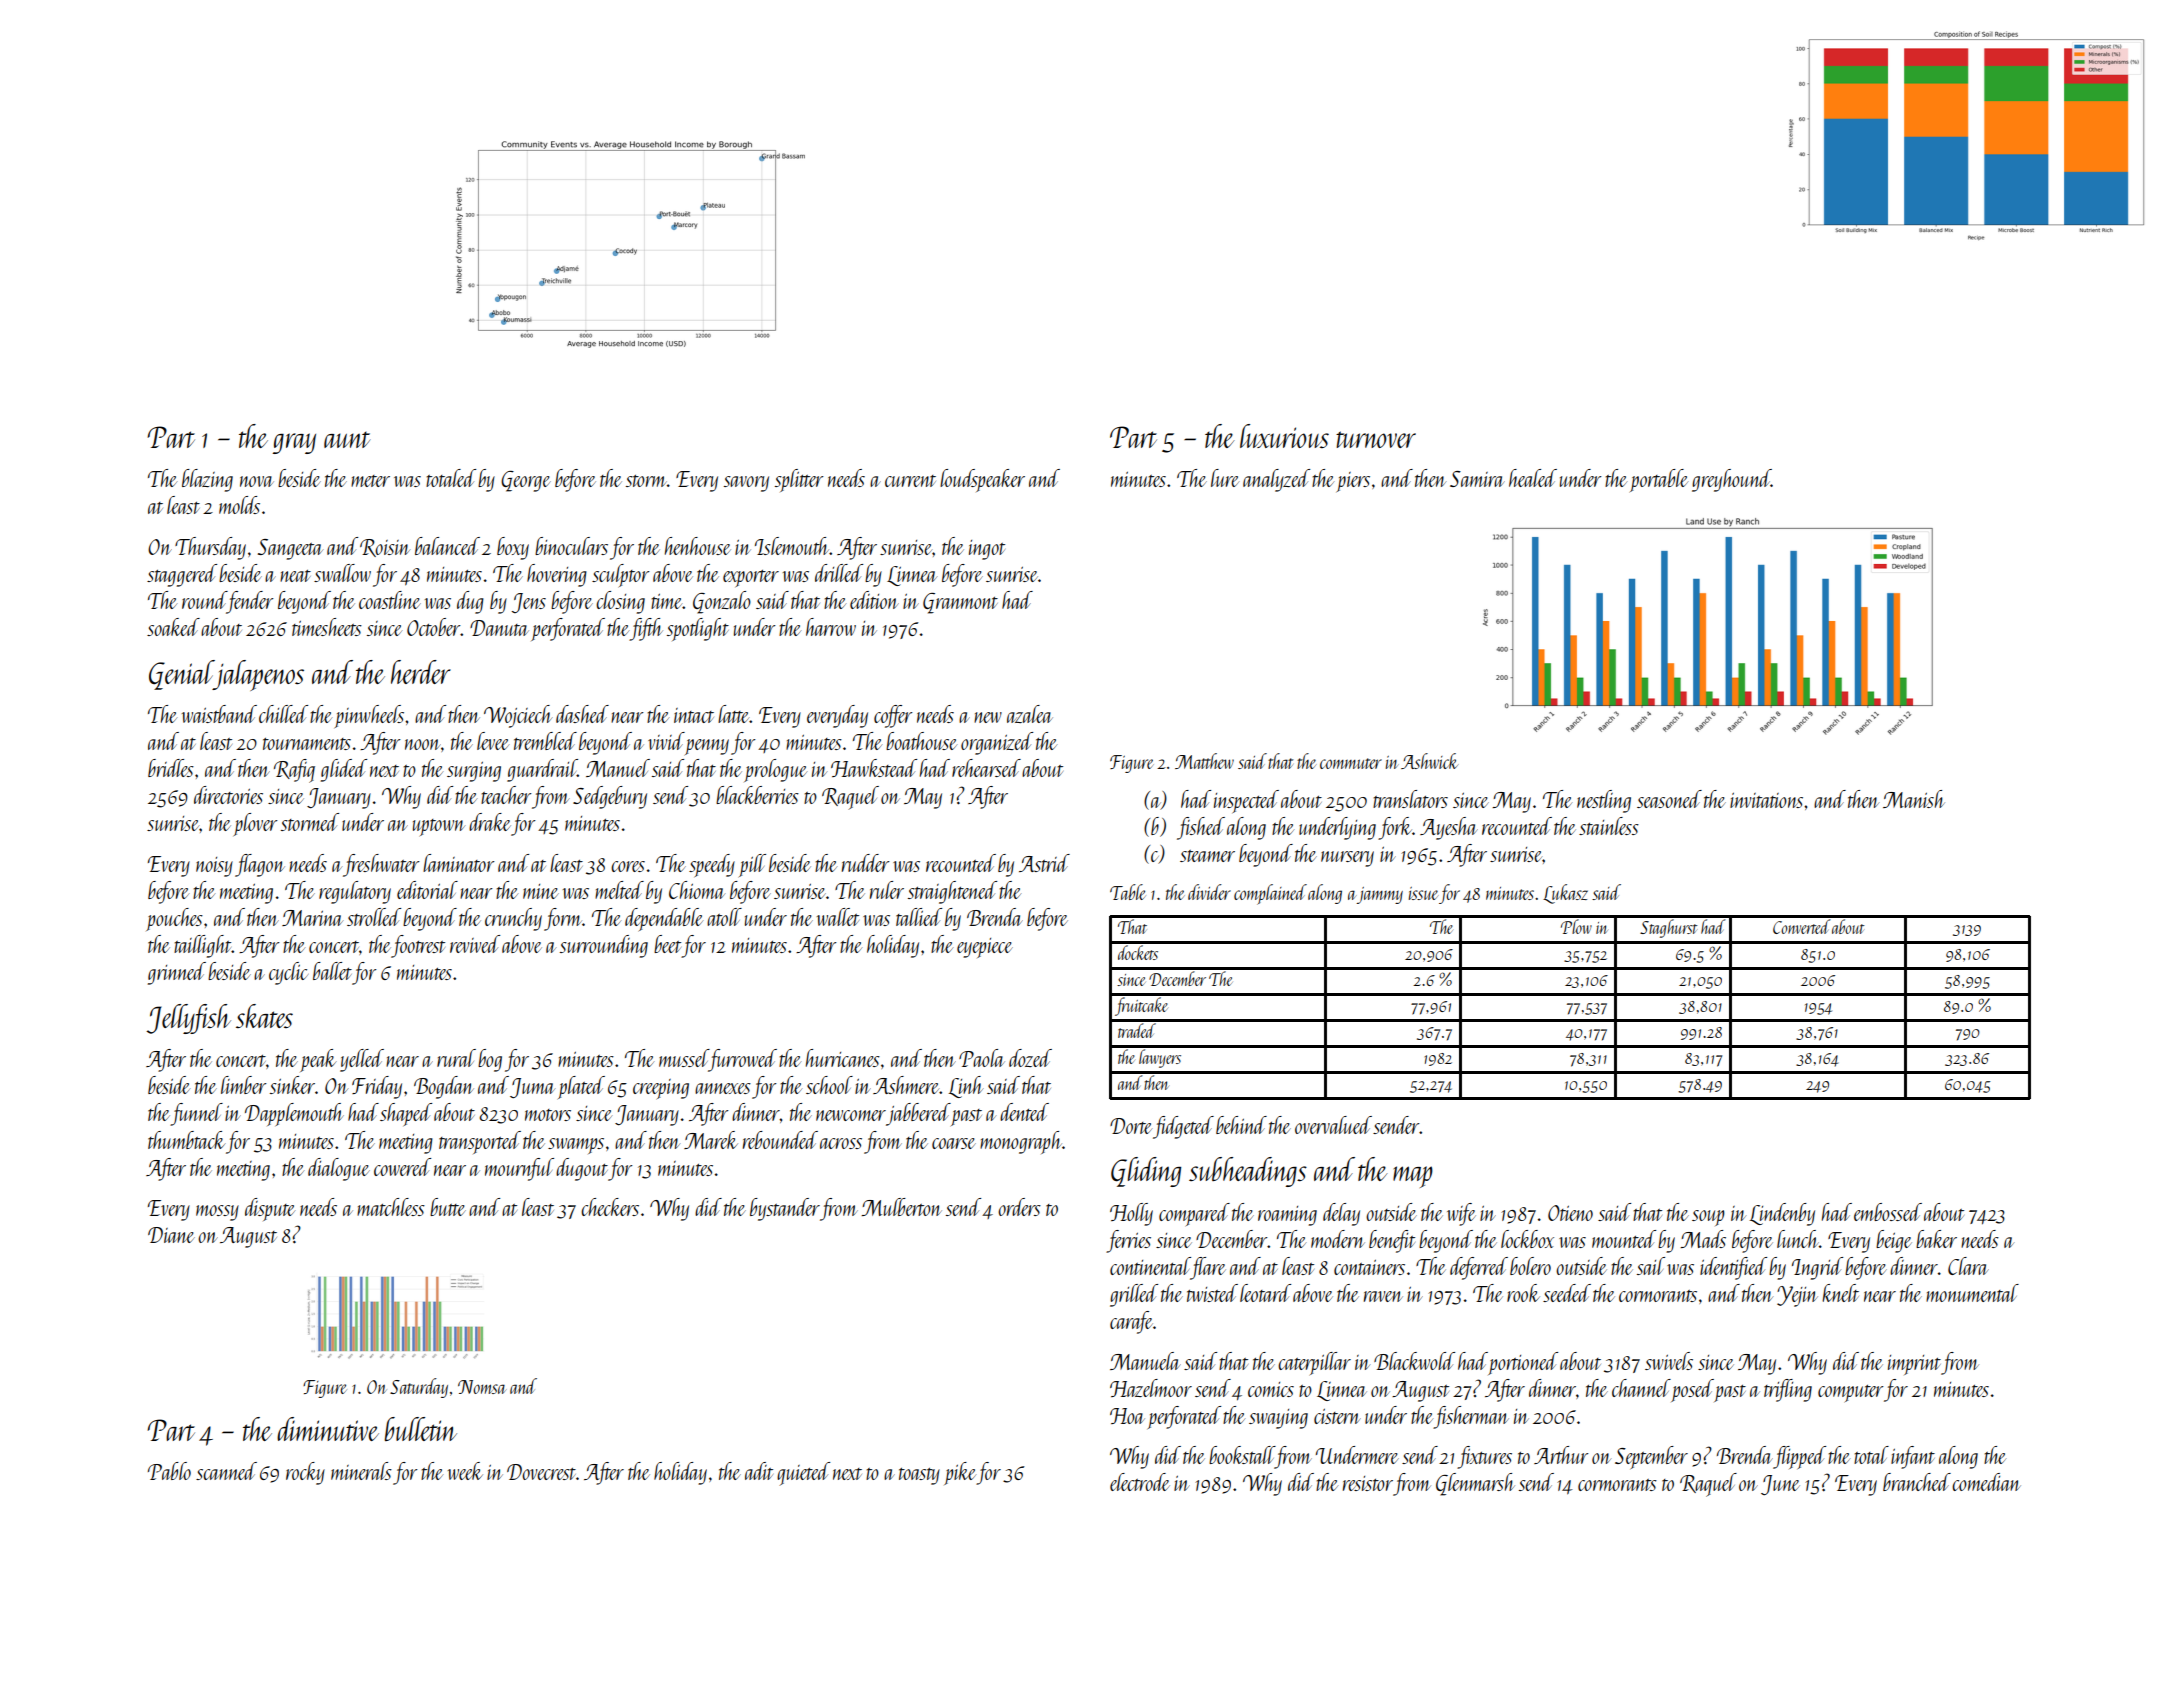  I want to click on taillight, so click(203, 946).
